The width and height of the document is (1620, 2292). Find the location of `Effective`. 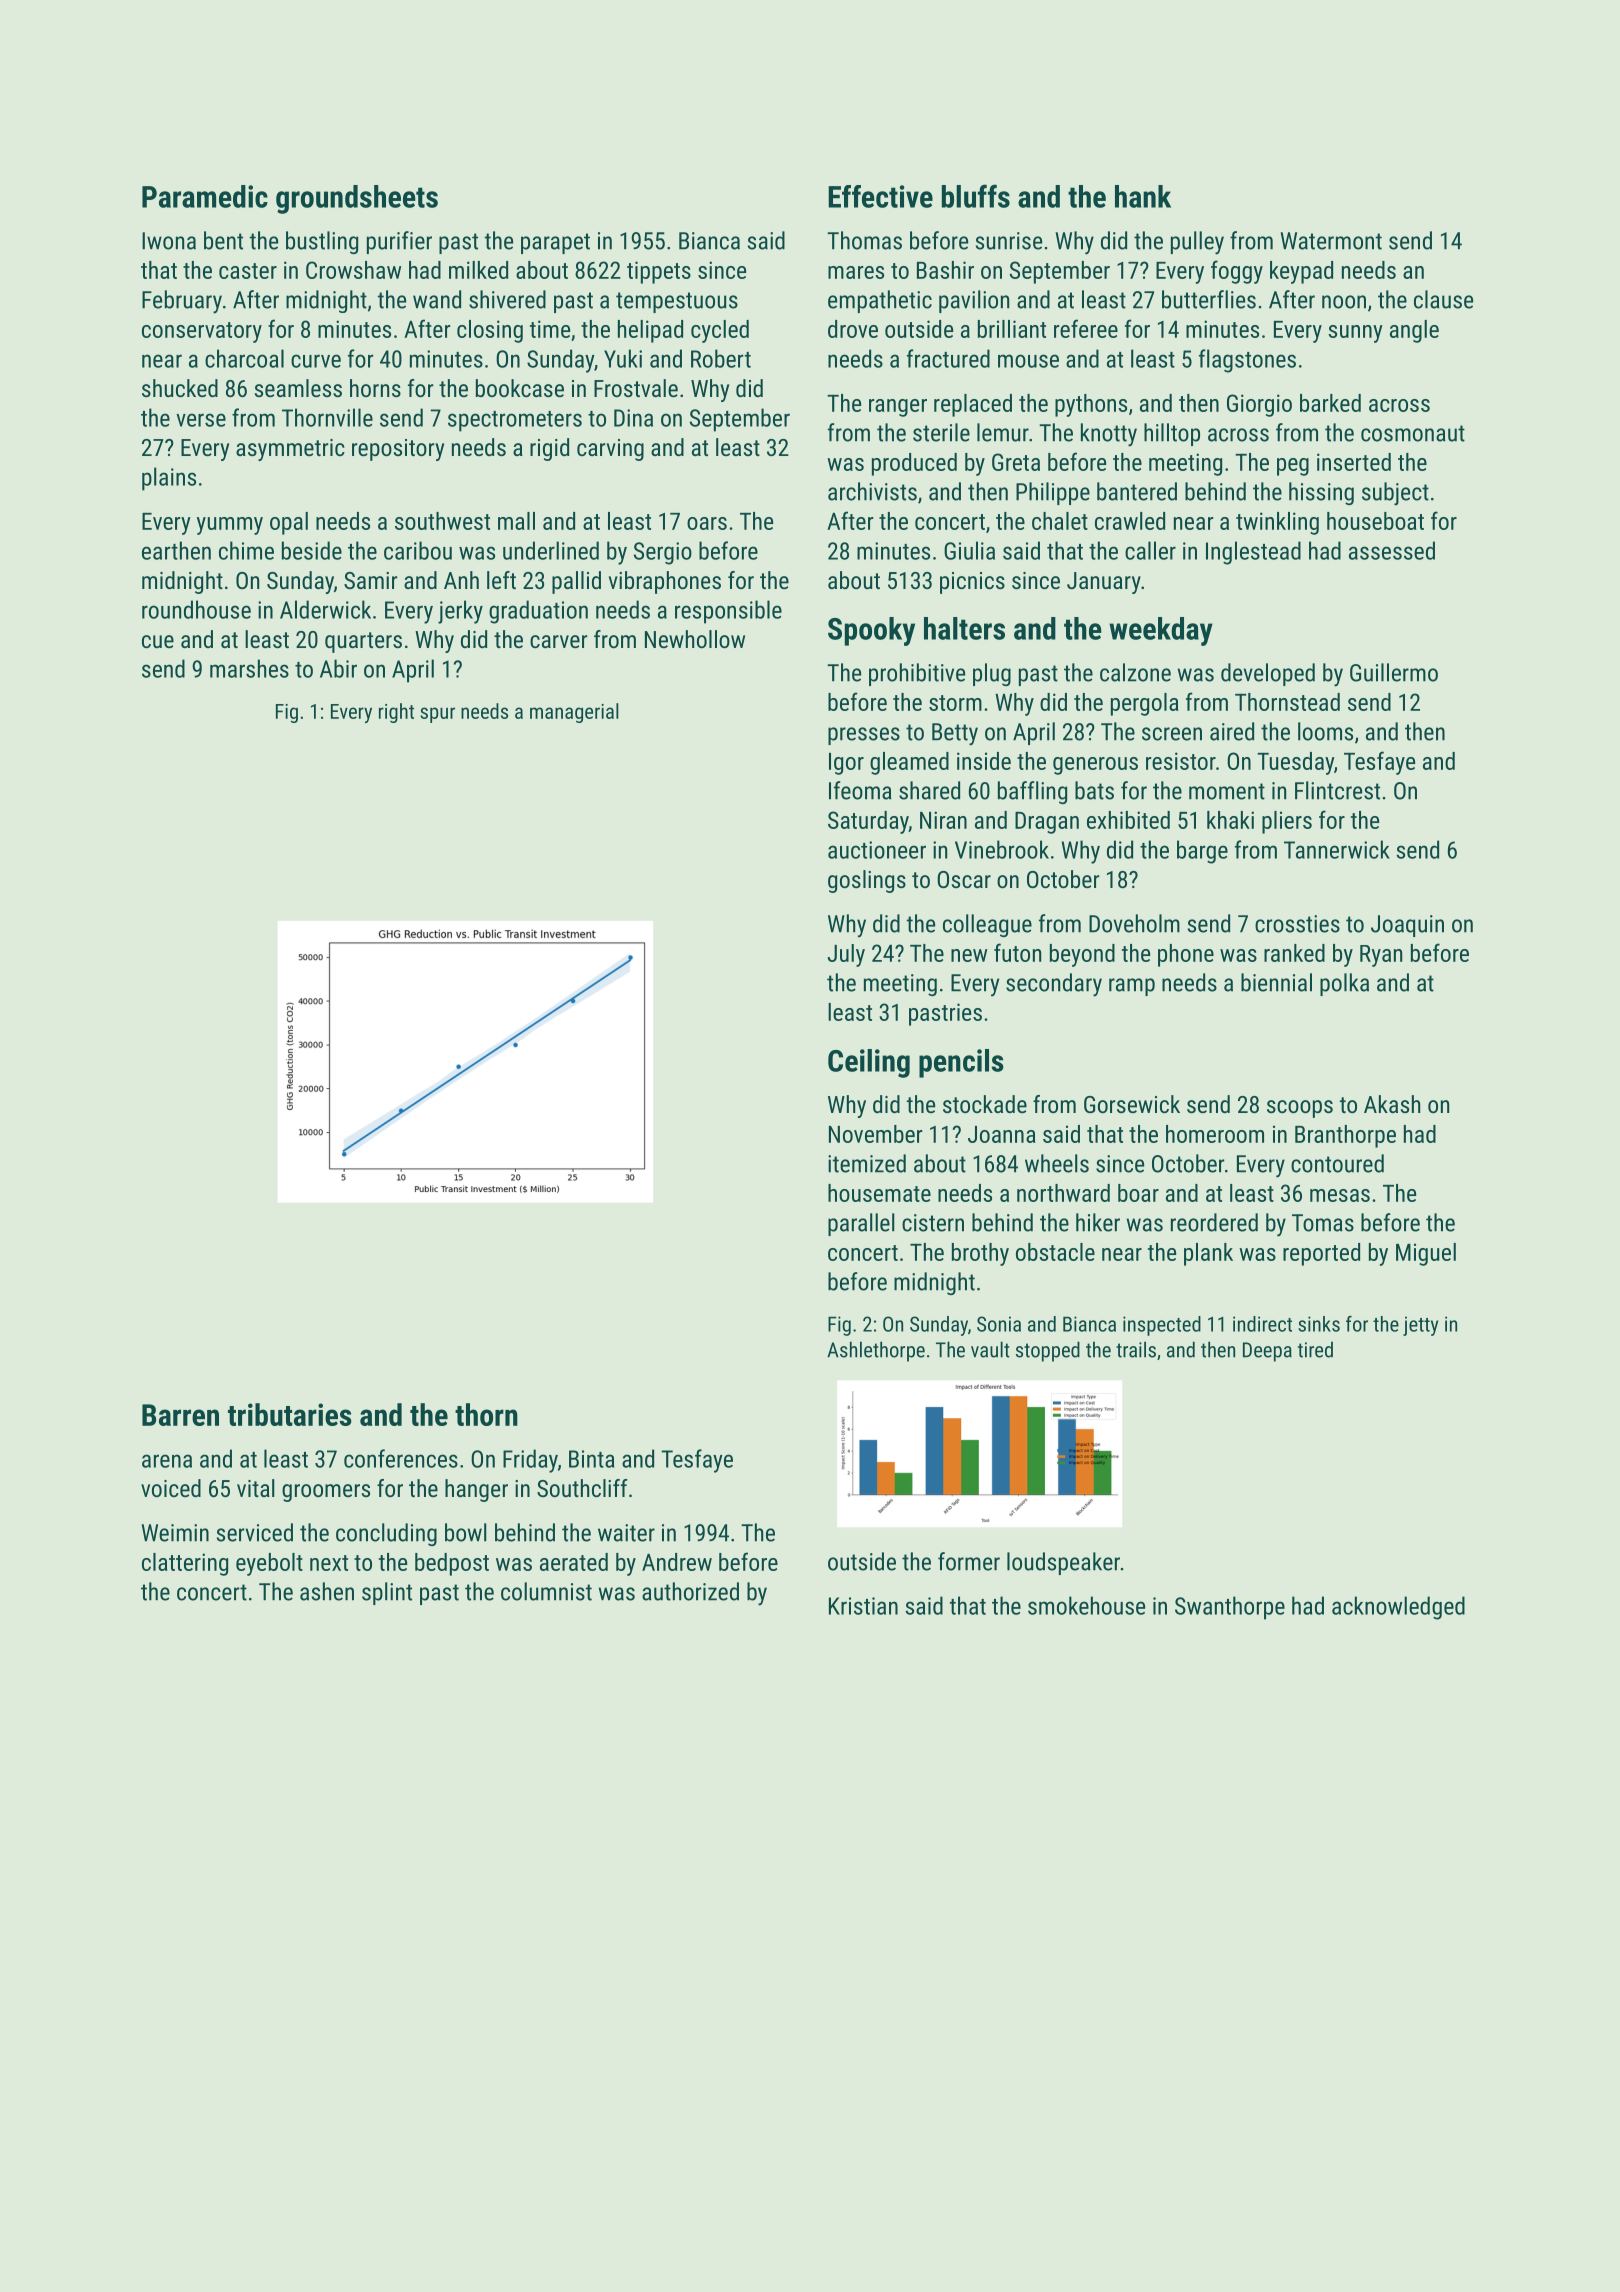

Effective is located at coordinates (880, 196).
